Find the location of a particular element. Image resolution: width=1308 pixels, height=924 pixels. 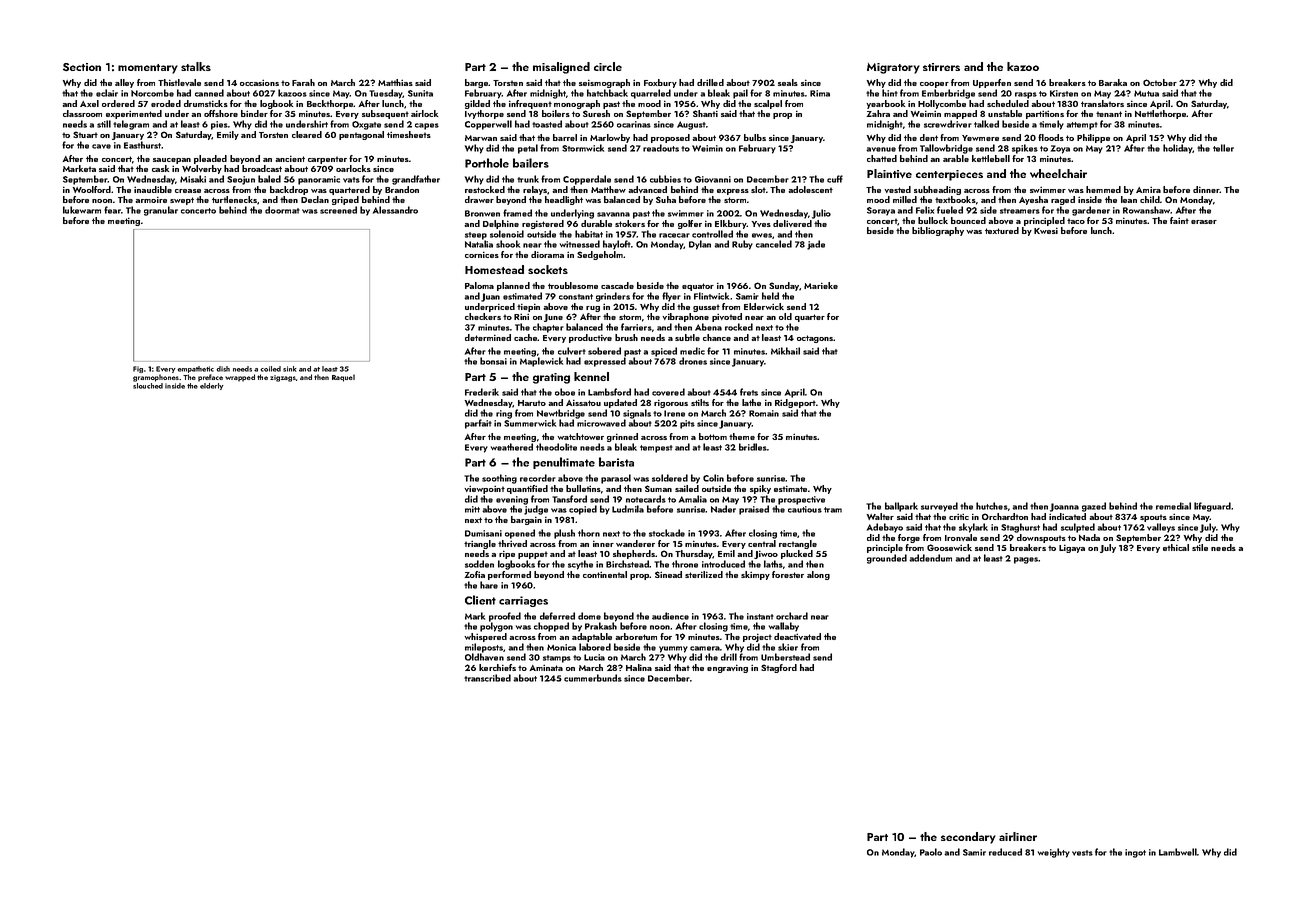

prospective is located at coordinates (801, 500).
